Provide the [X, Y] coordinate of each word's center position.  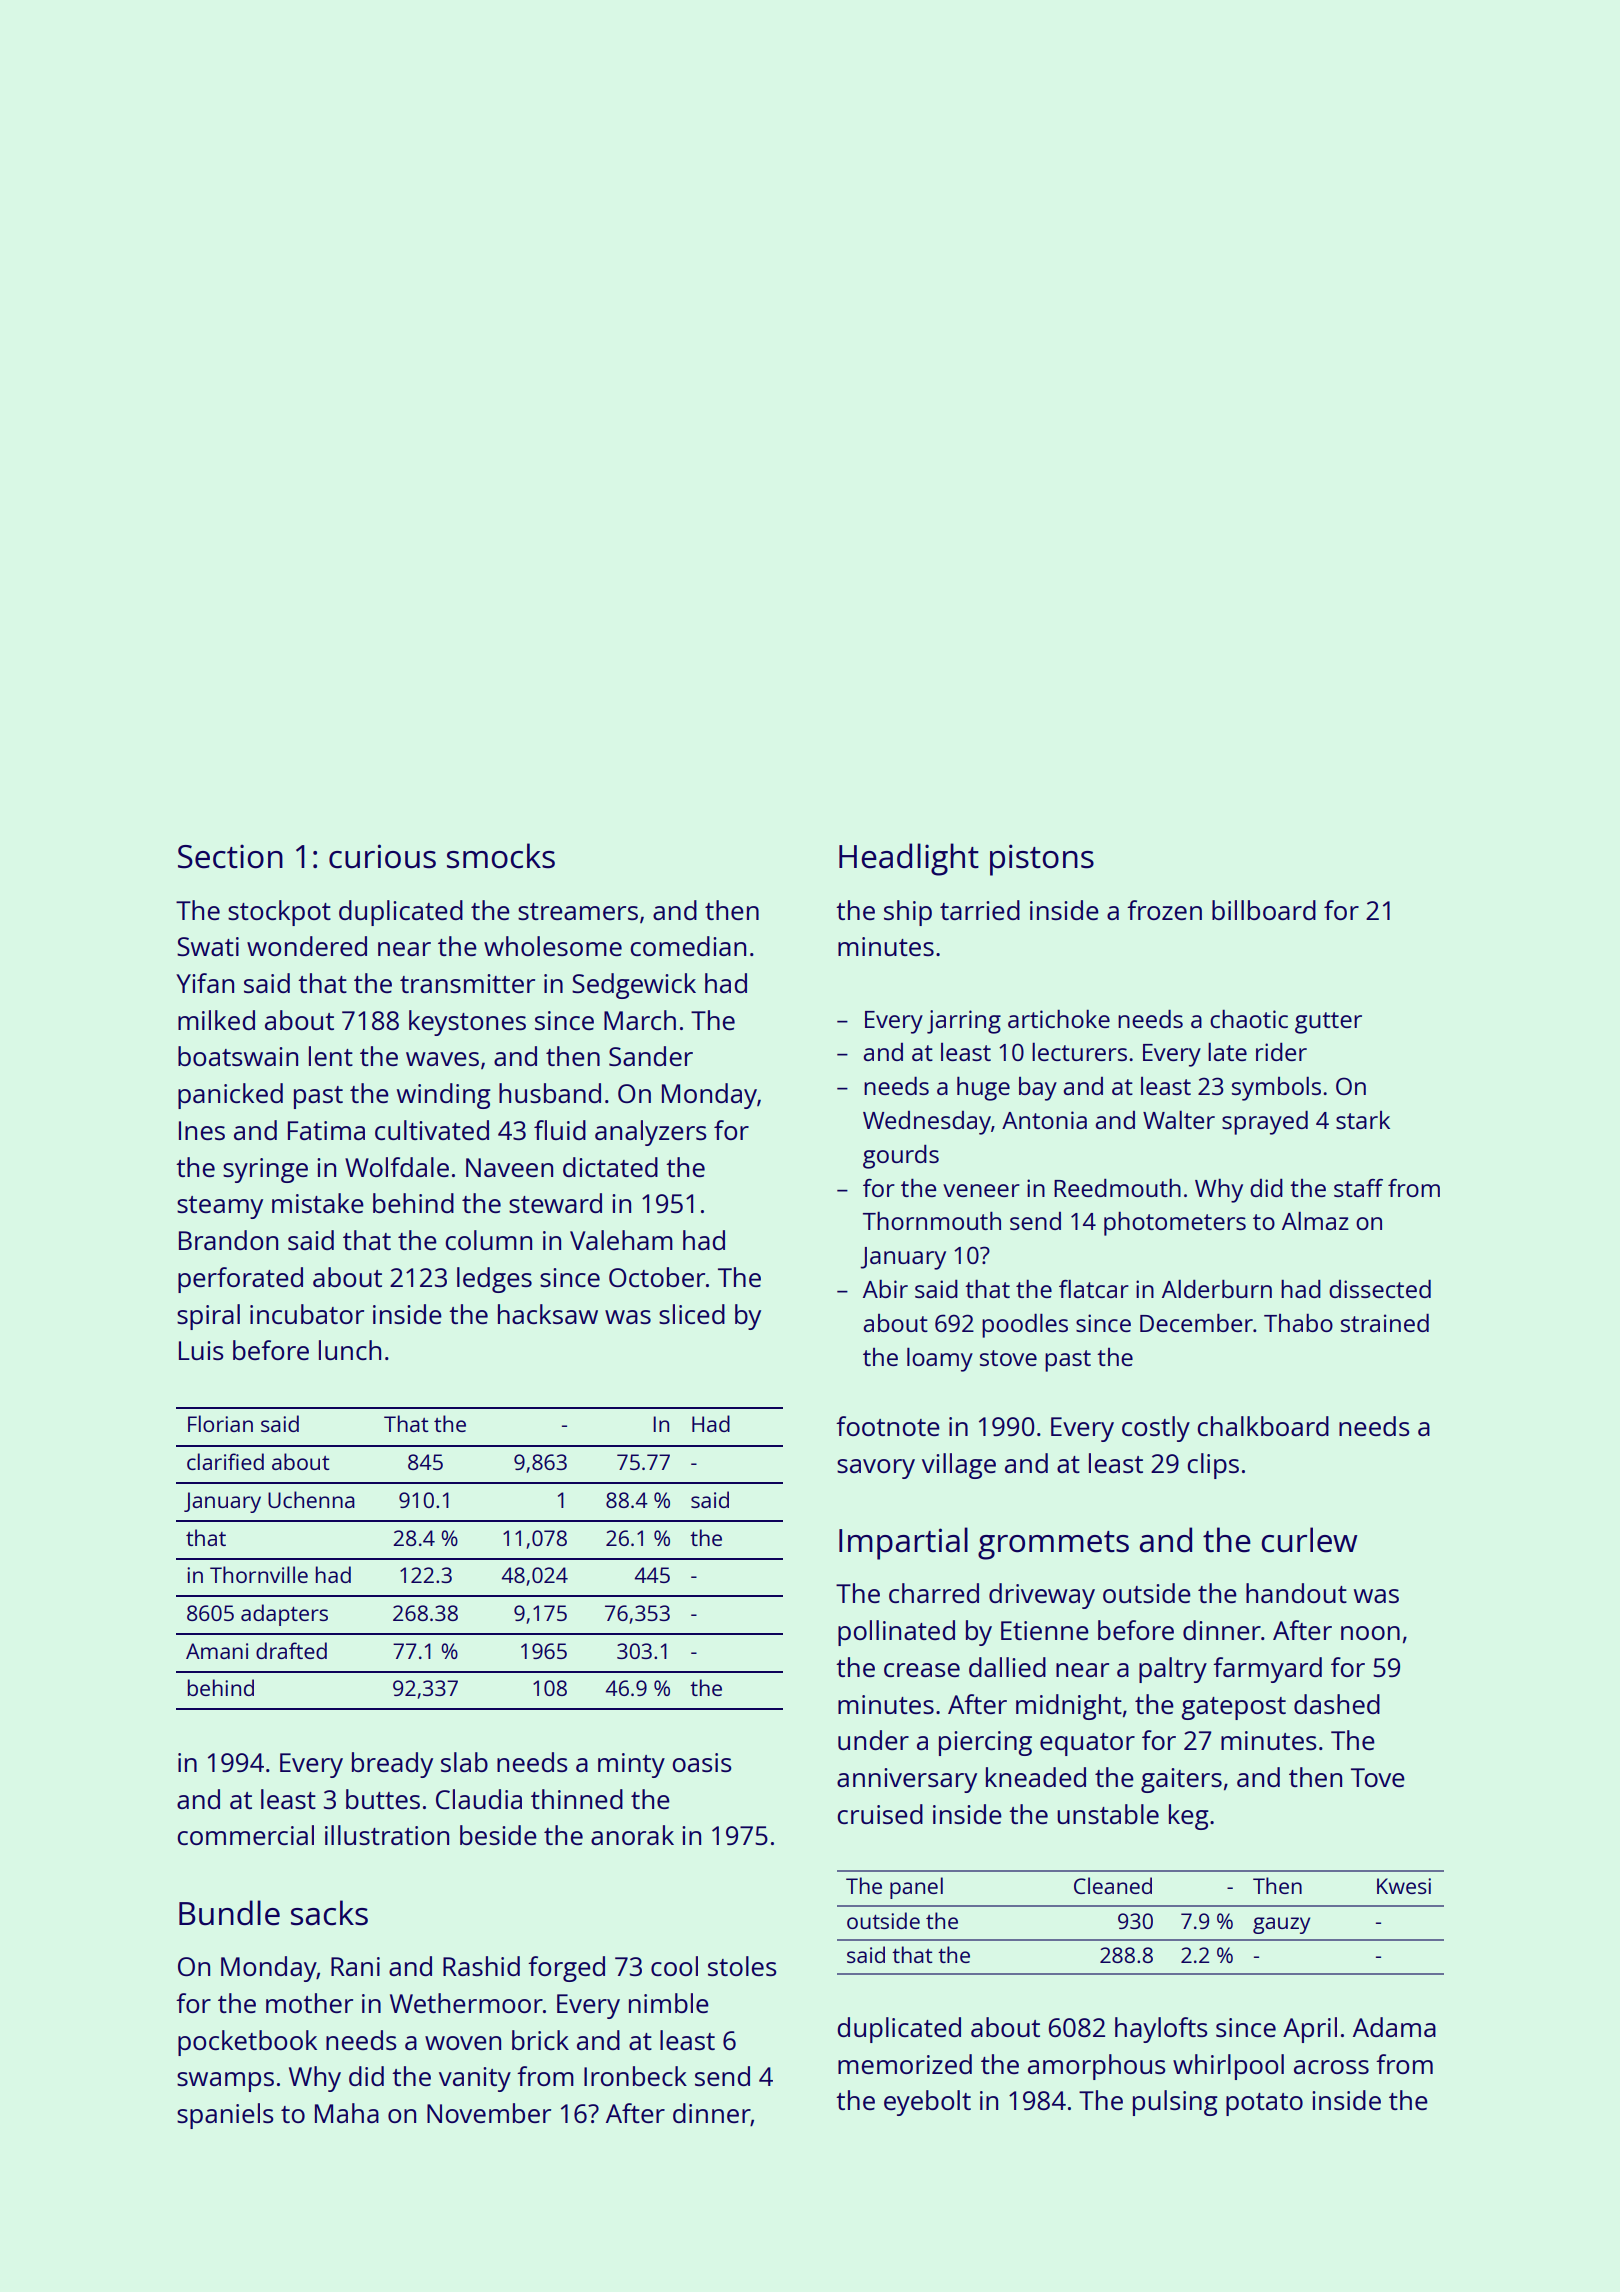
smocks [501, 856]
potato [1264, 2104]
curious [382, 856]
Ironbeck [635, 2076]
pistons [1042, 860]
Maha [347, 2113]
